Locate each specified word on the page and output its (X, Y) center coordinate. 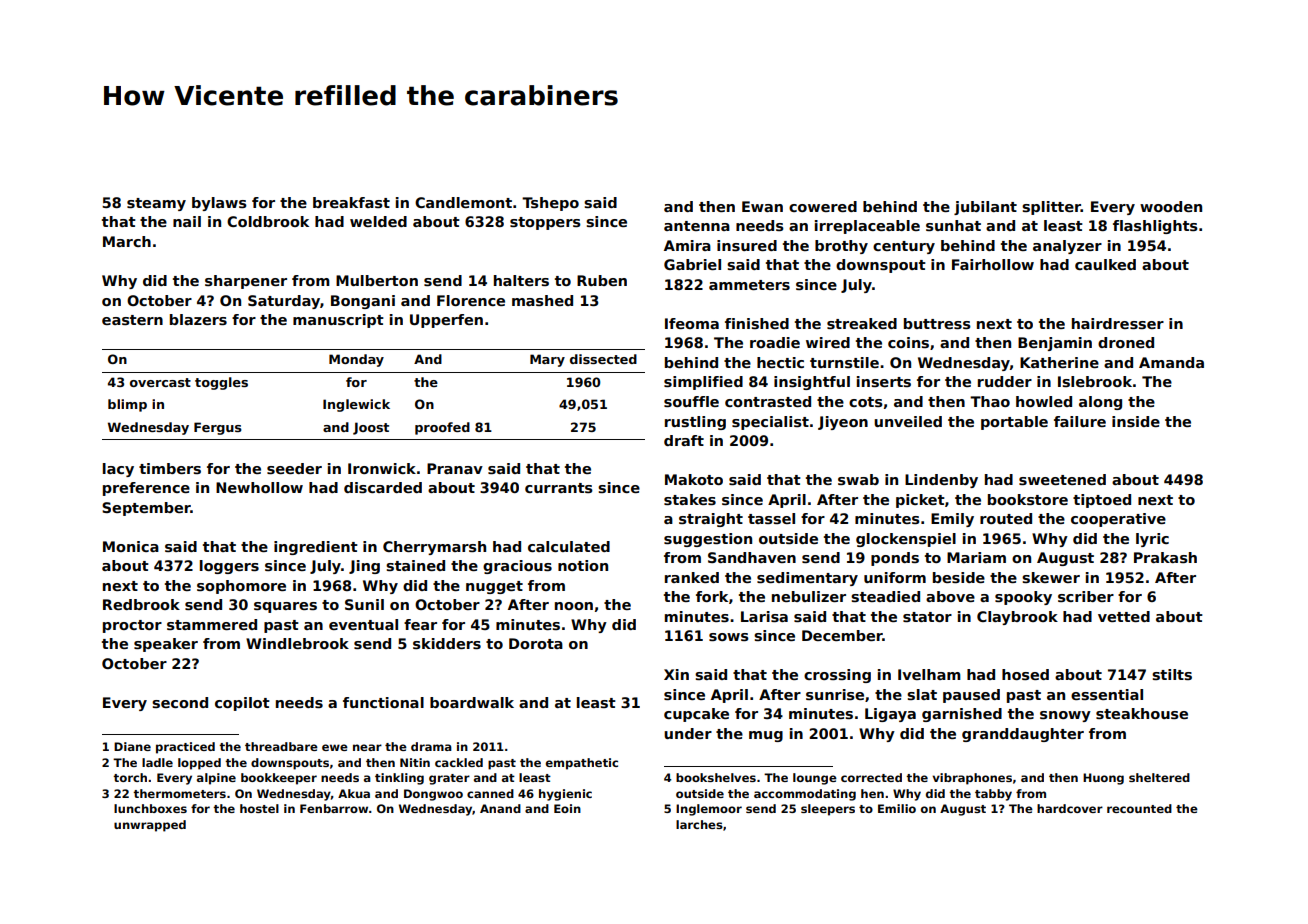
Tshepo (550, 204)
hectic (780, 362)
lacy (118, 470)
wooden (1171, 206)
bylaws (219, 204)
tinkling (399, 779)
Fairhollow (993, 264)
